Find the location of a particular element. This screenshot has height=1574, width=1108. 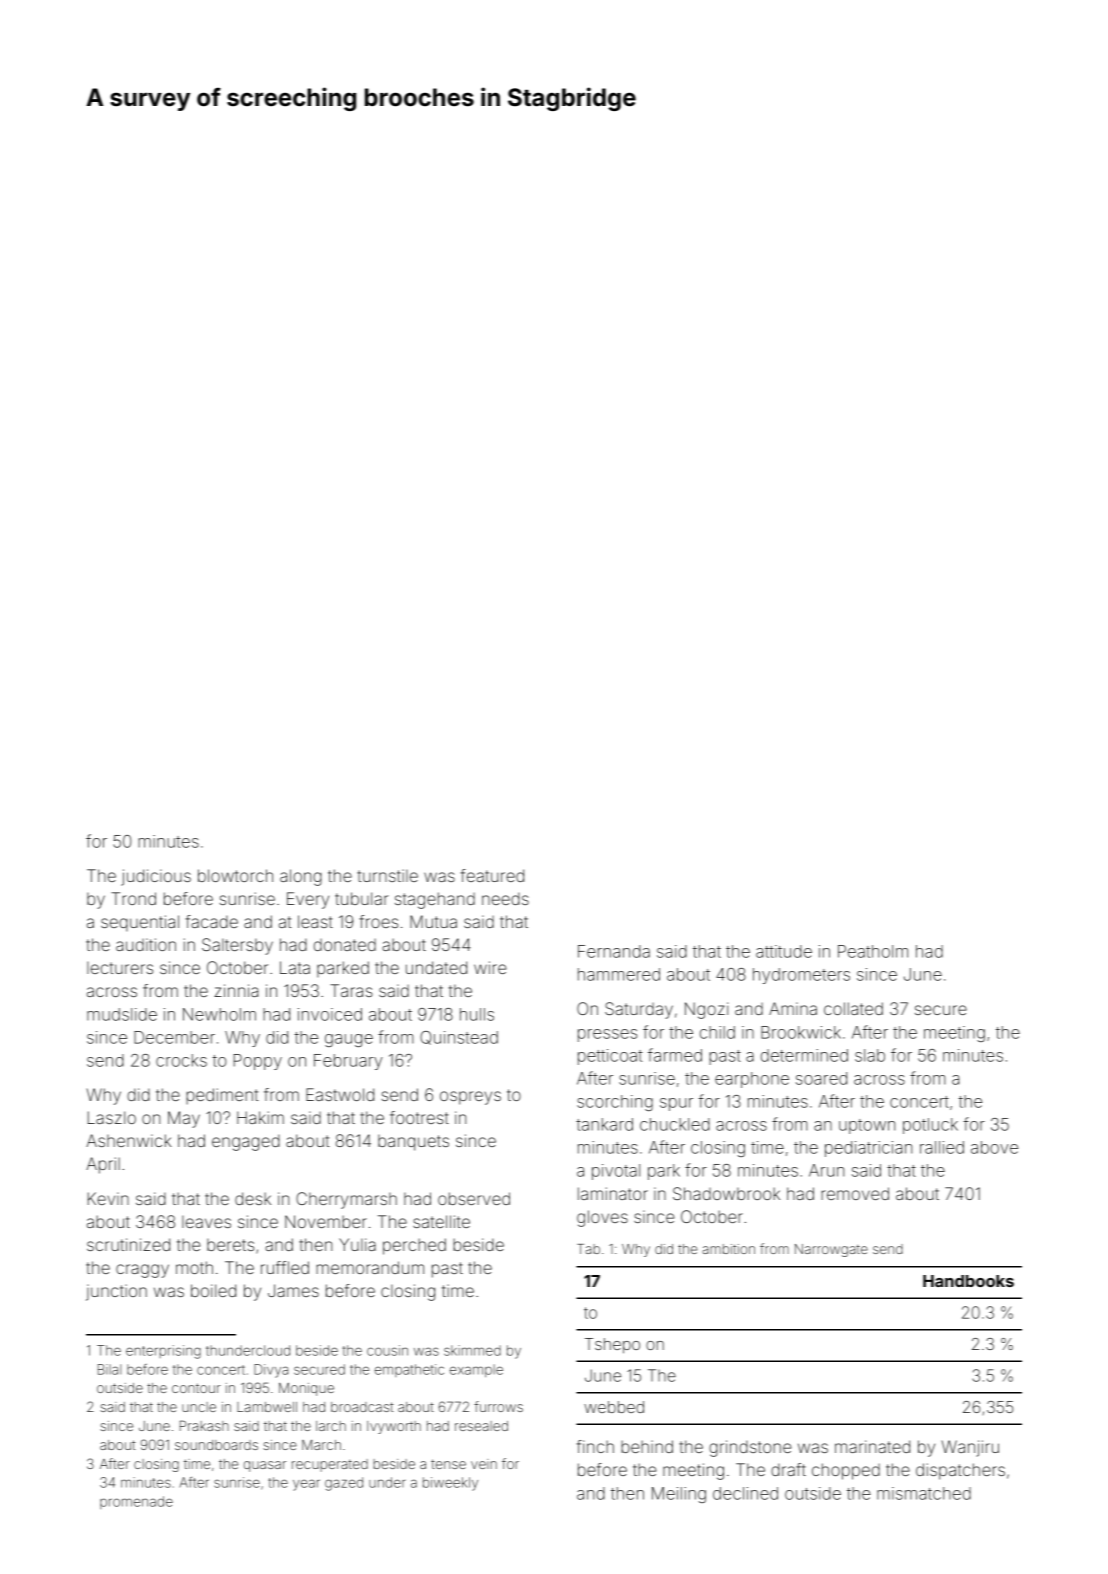

ospreys is located at coordinates (470, 1098).
